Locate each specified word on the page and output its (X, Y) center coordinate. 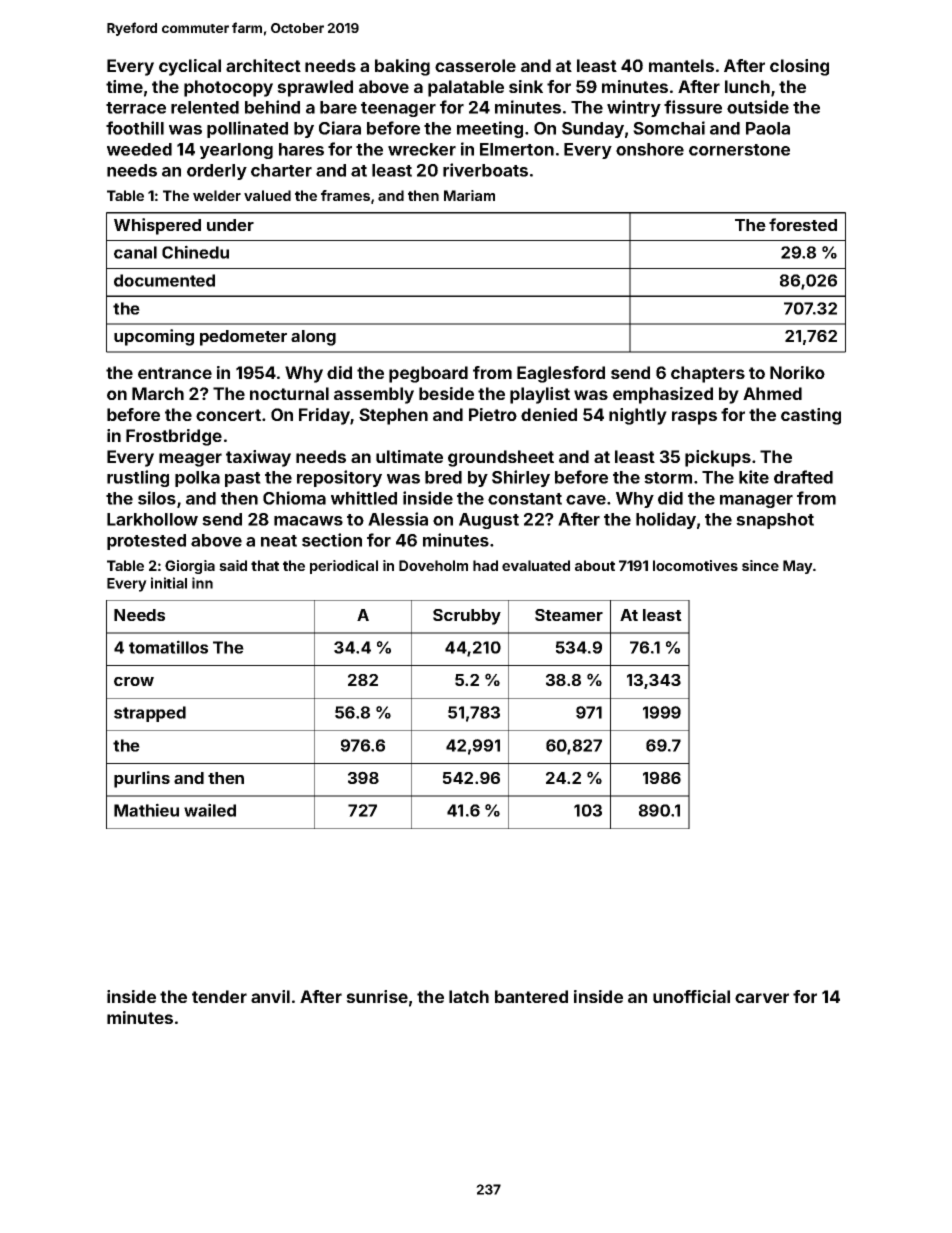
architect (263, 65)
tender (219, 996)
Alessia (398, 519)
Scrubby (467, 617)
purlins (142, 779)
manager (756, 501)
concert (228, 415)
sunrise (377, 996)
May (798, 567)
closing (799, 67)
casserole (475, 65)
